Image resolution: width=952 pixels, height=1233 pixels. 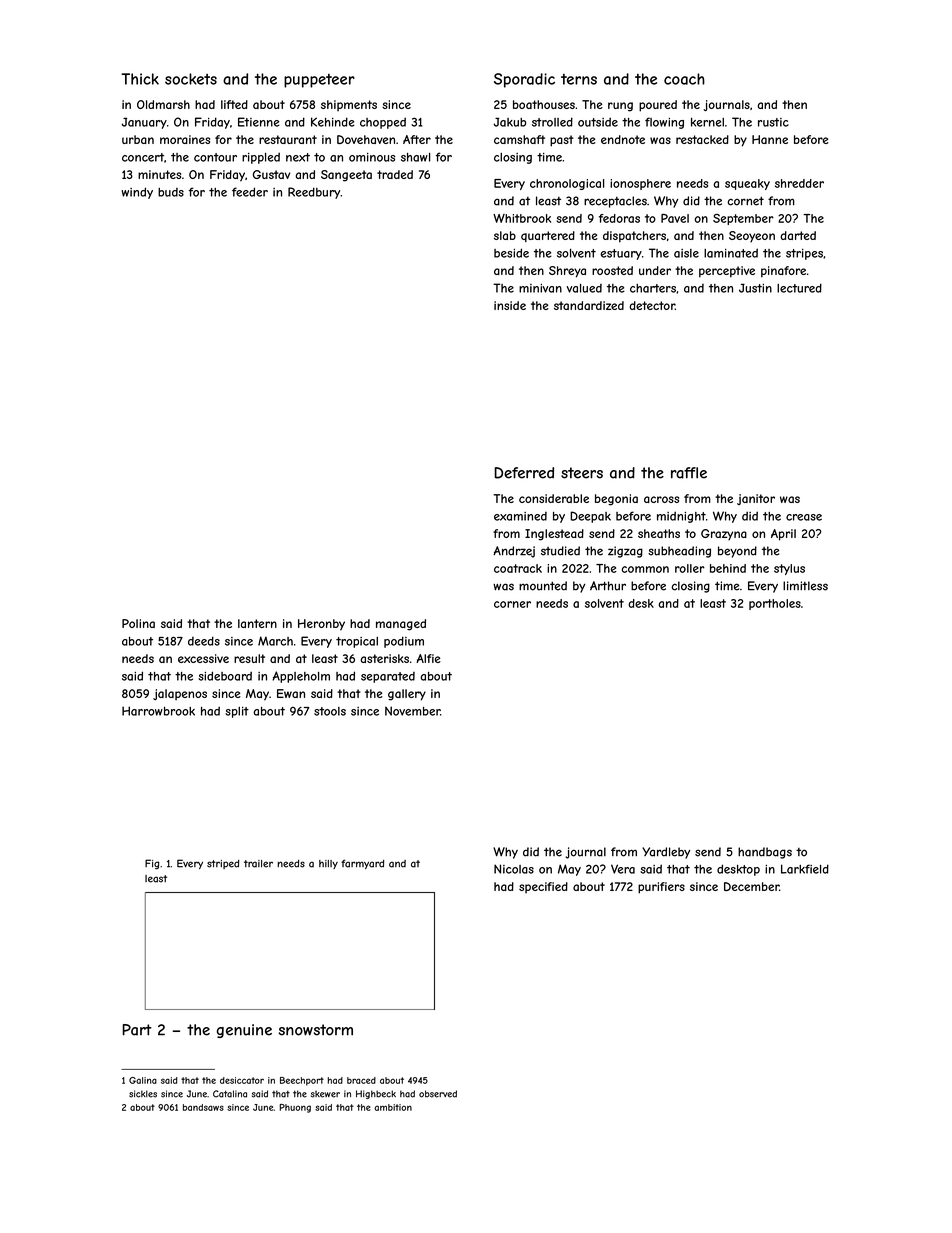 I want to click on hilly, so click(x=328, y=864).
